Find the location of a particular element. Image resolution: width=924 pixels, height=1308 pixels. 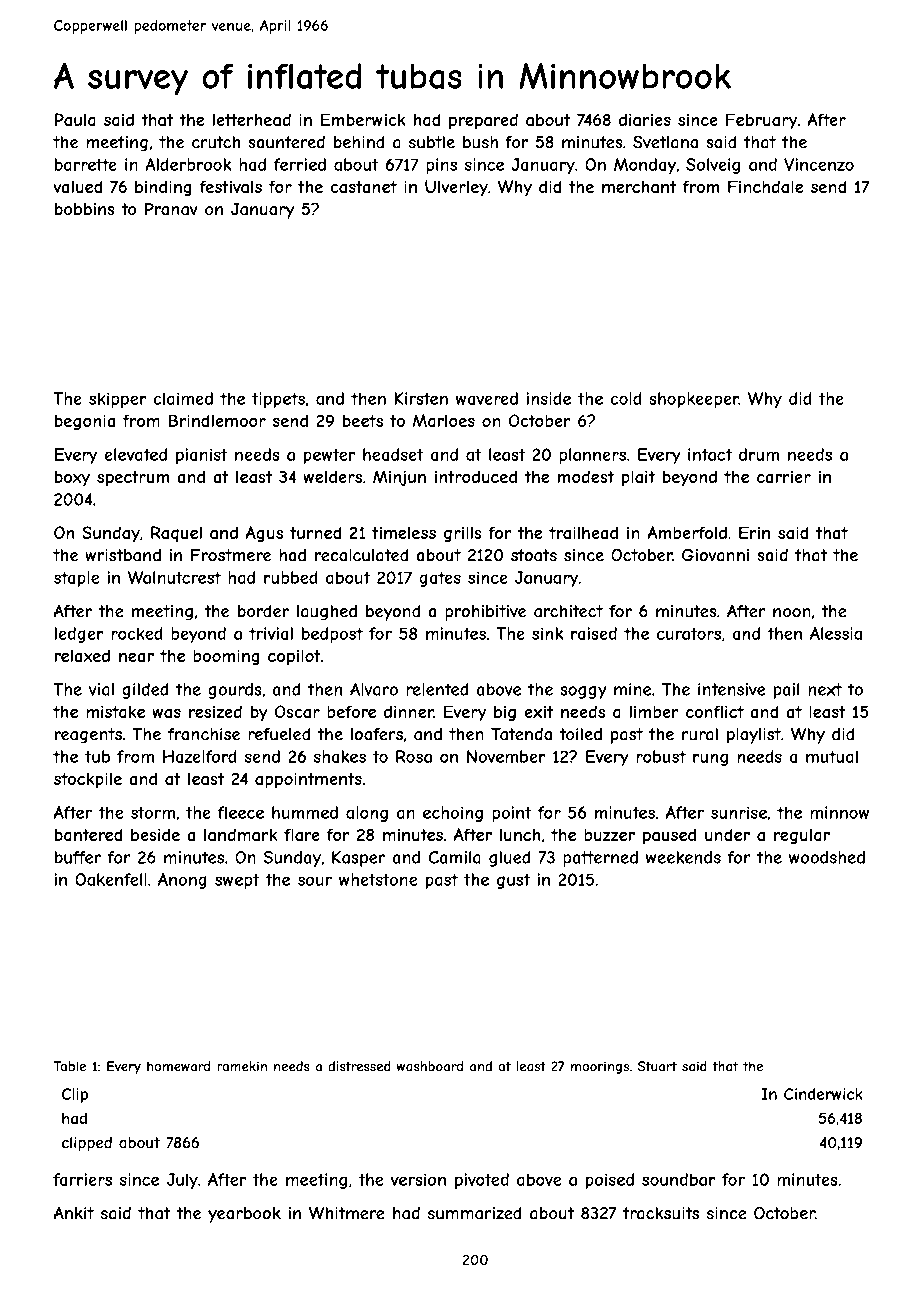

Oakenfell is located at coordinates (111, 879).
